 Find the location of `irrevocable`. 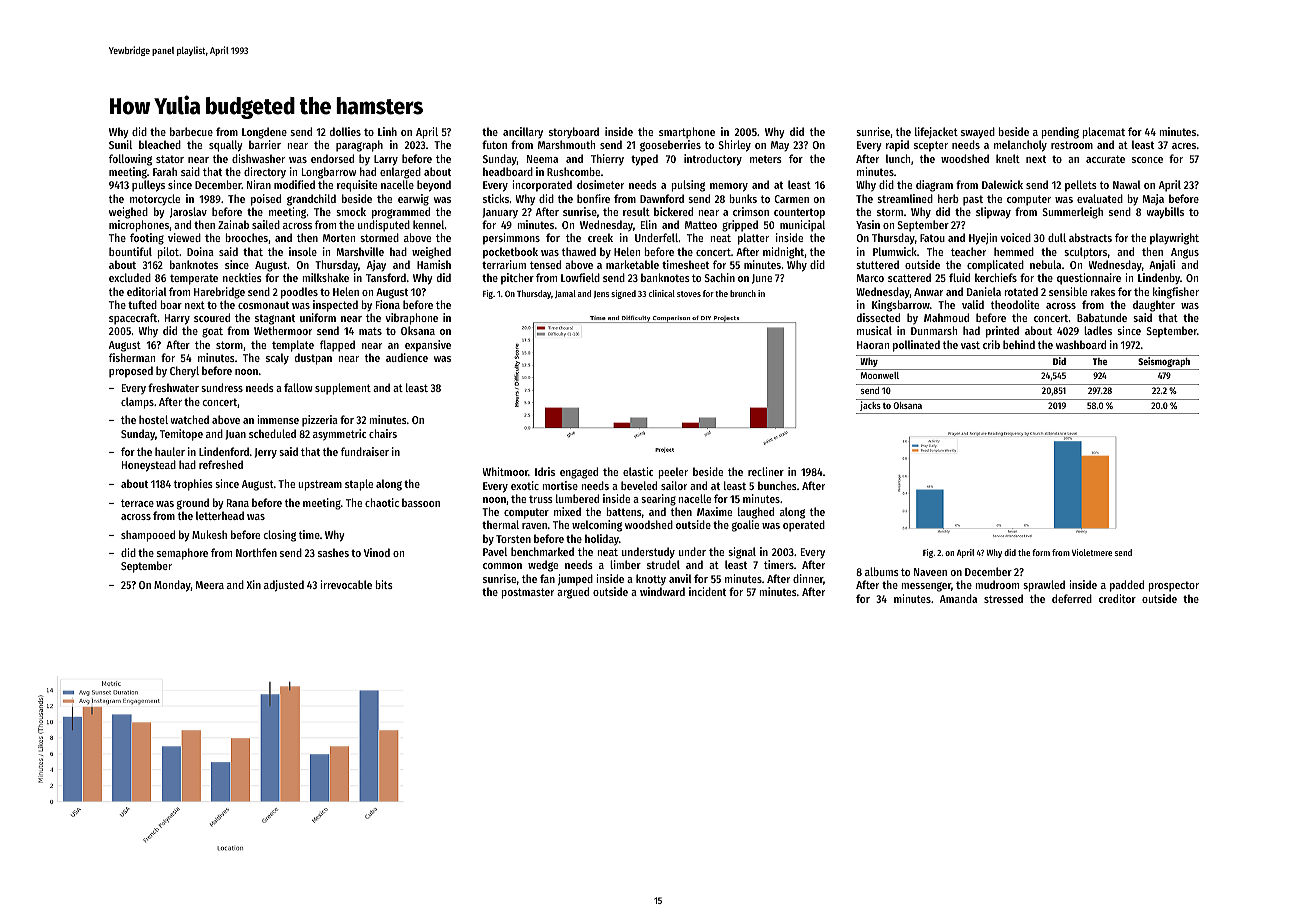

irrevocable is located at coordinates (346, 584).
